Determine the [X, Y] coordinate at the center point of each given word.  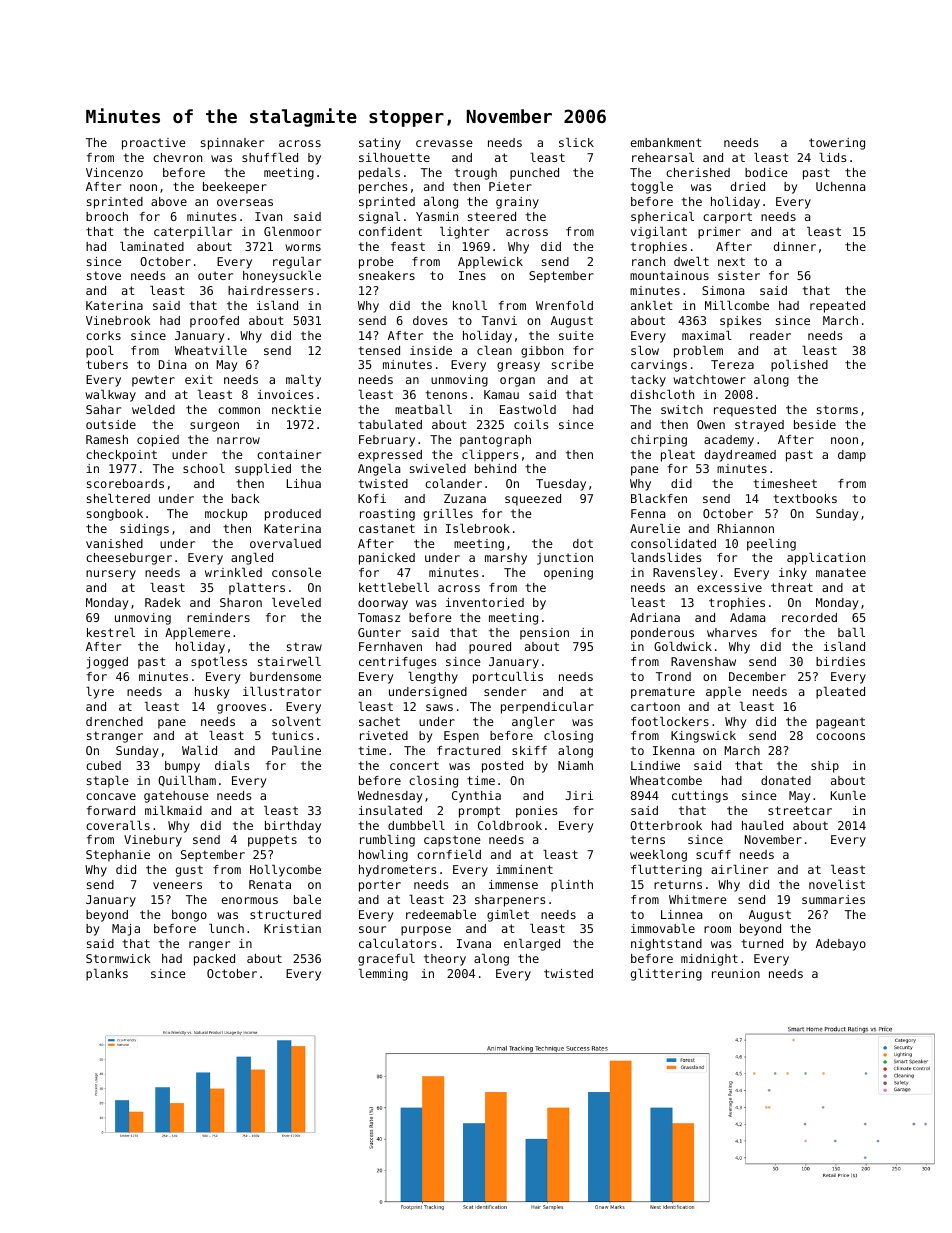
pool [100, 352]
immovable [663, 928]
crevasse [444, 143]
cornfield [449, 854]
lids [832, 157]
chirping [659, 441]
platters [257, 589]
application [826, 559]
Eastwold [528, 409]
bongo [189, 916]
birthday [293, 827]
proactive [154, 144]
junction [565, 559]
